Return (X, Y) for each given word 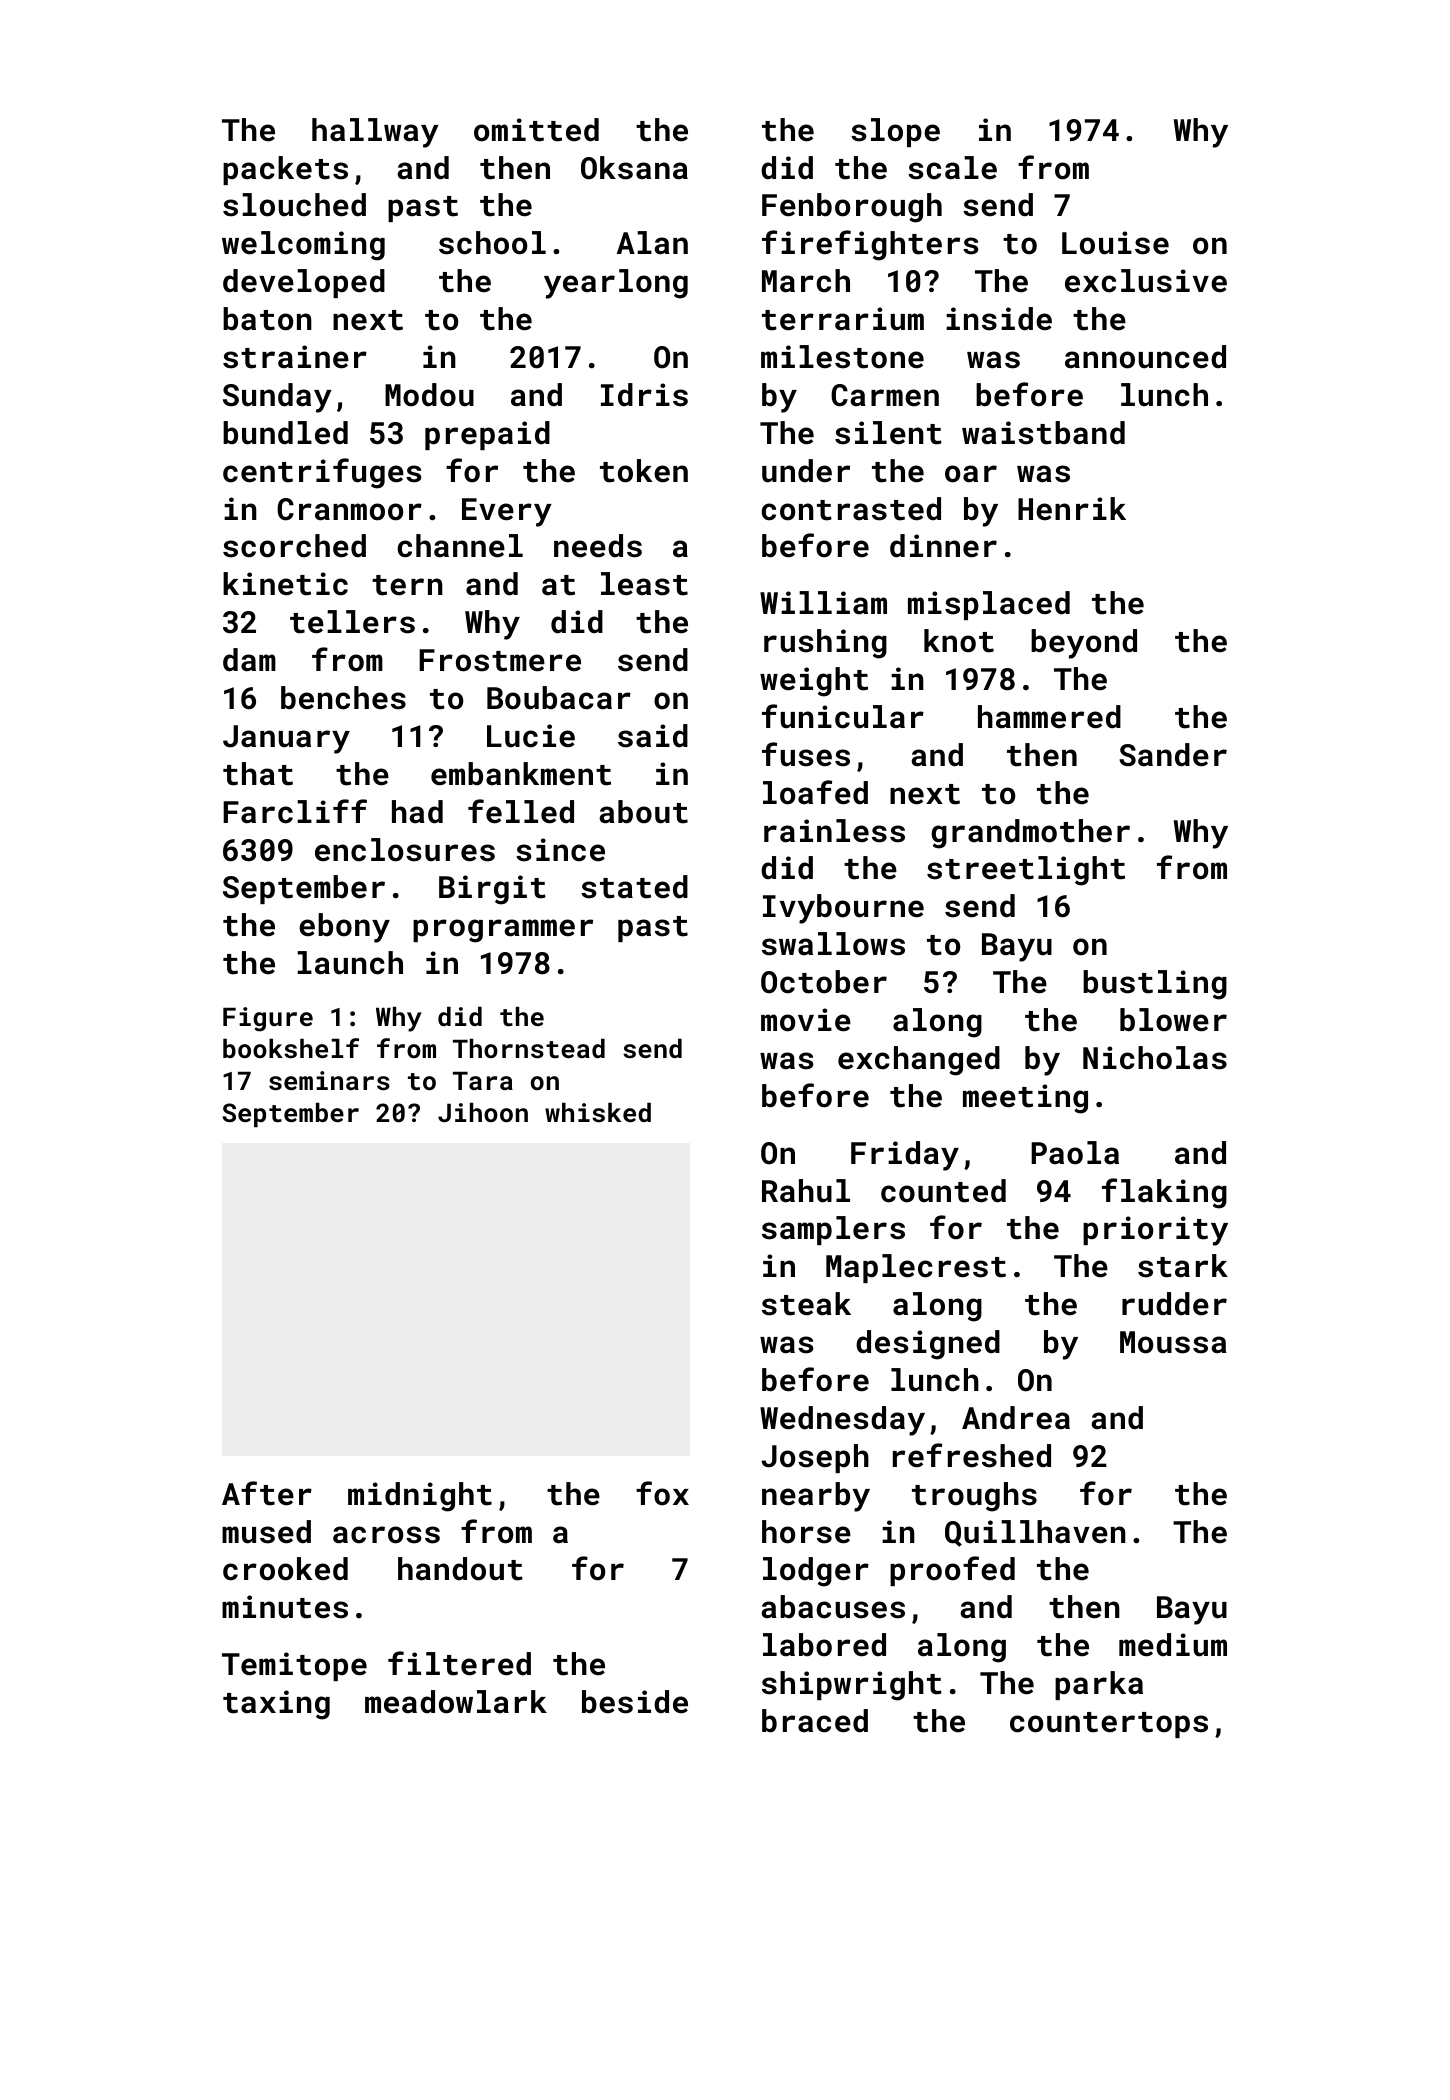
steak (806, 1304)
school (492, 243)
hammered (1049, 717)
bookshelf (291, 1048)
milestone (842, 357)
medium (1173, 1645)
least (644, 584)
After (267, 1493)
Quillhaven (1035, 1533)
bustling (1155, 985)
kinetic (285, 584)
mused (266, 1532)
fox (662, 1493)
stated (634, 887)
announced (1145, 357)
